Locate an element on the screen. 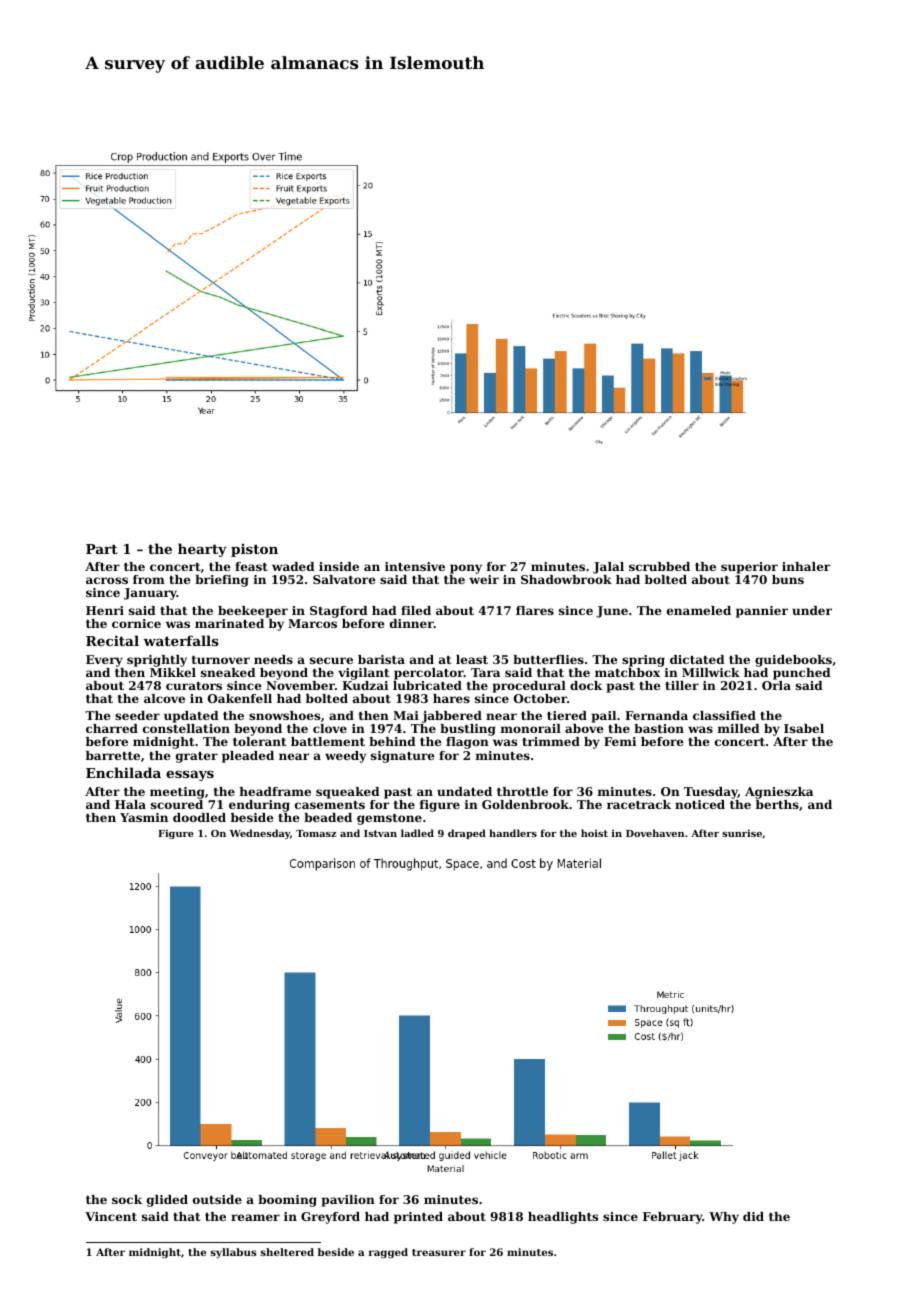  syllabus is located at coordinates (234, 1253).
